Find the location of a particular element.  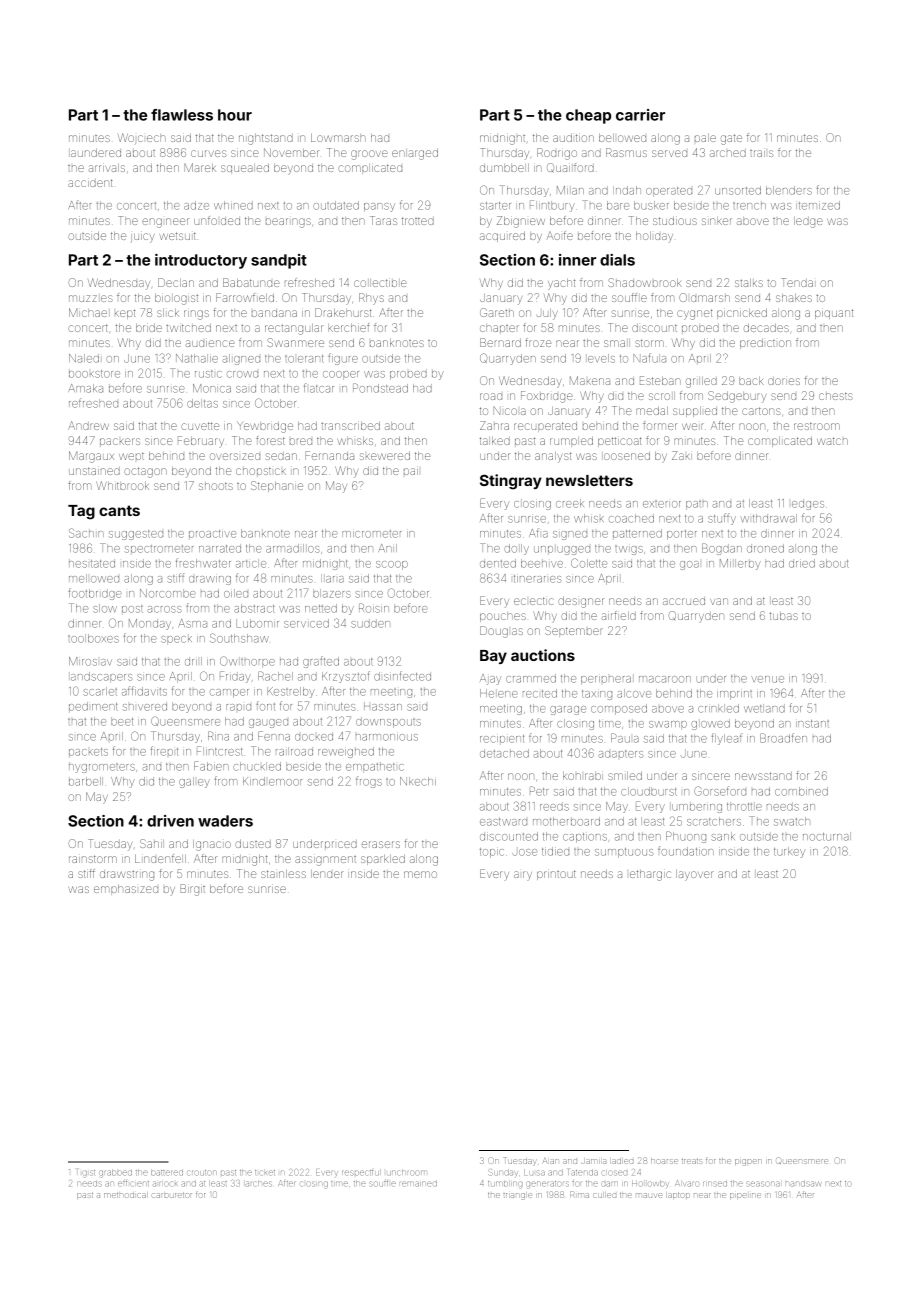

Nathalie is located at coordinates (197, 358).
